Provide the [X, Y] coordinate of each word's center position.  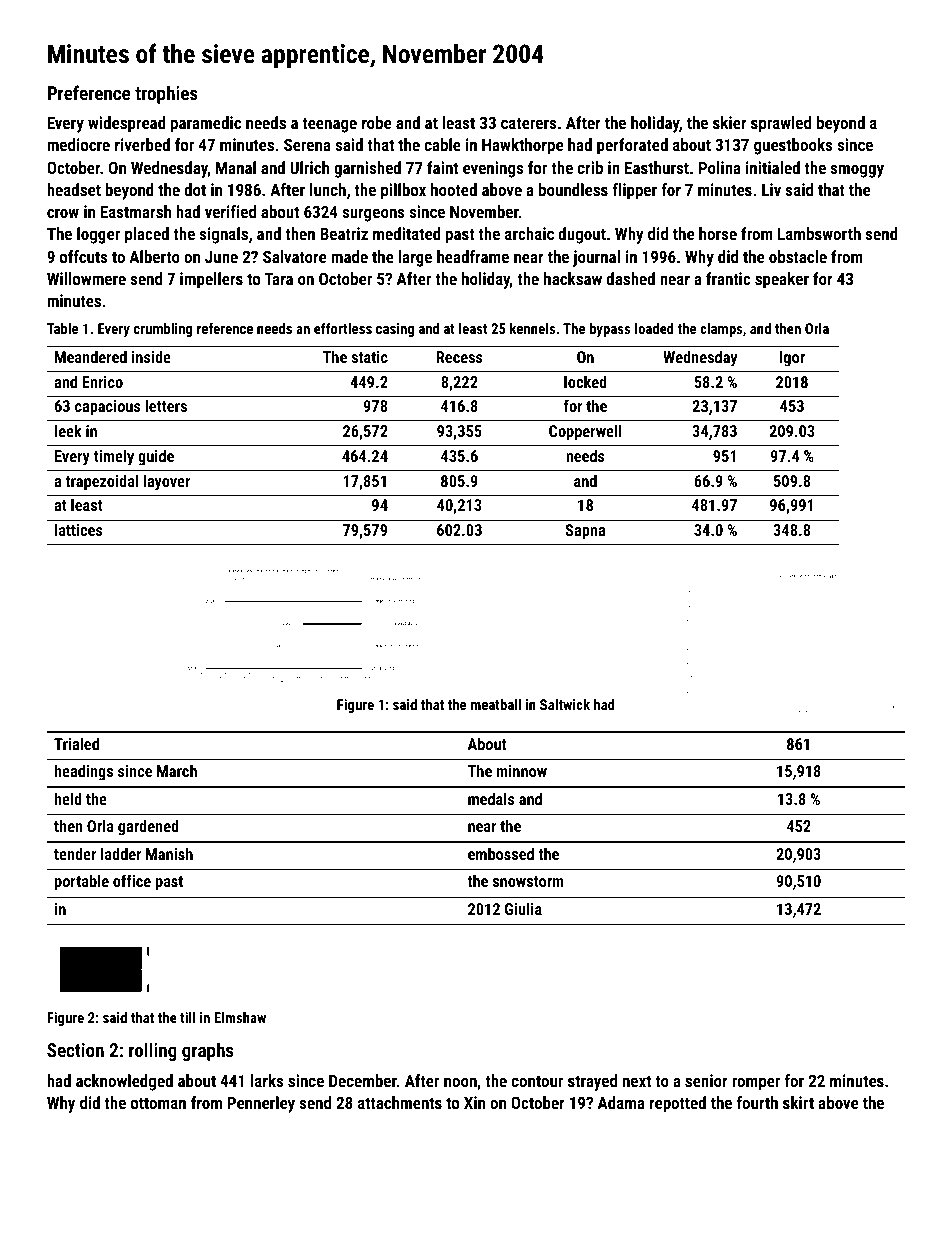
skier [730, 122]
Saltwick [565, 704]
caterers [529, 123]
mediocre [78, 144]
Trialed [76, 743]
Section [75, 1050]
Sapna [585, 532]
